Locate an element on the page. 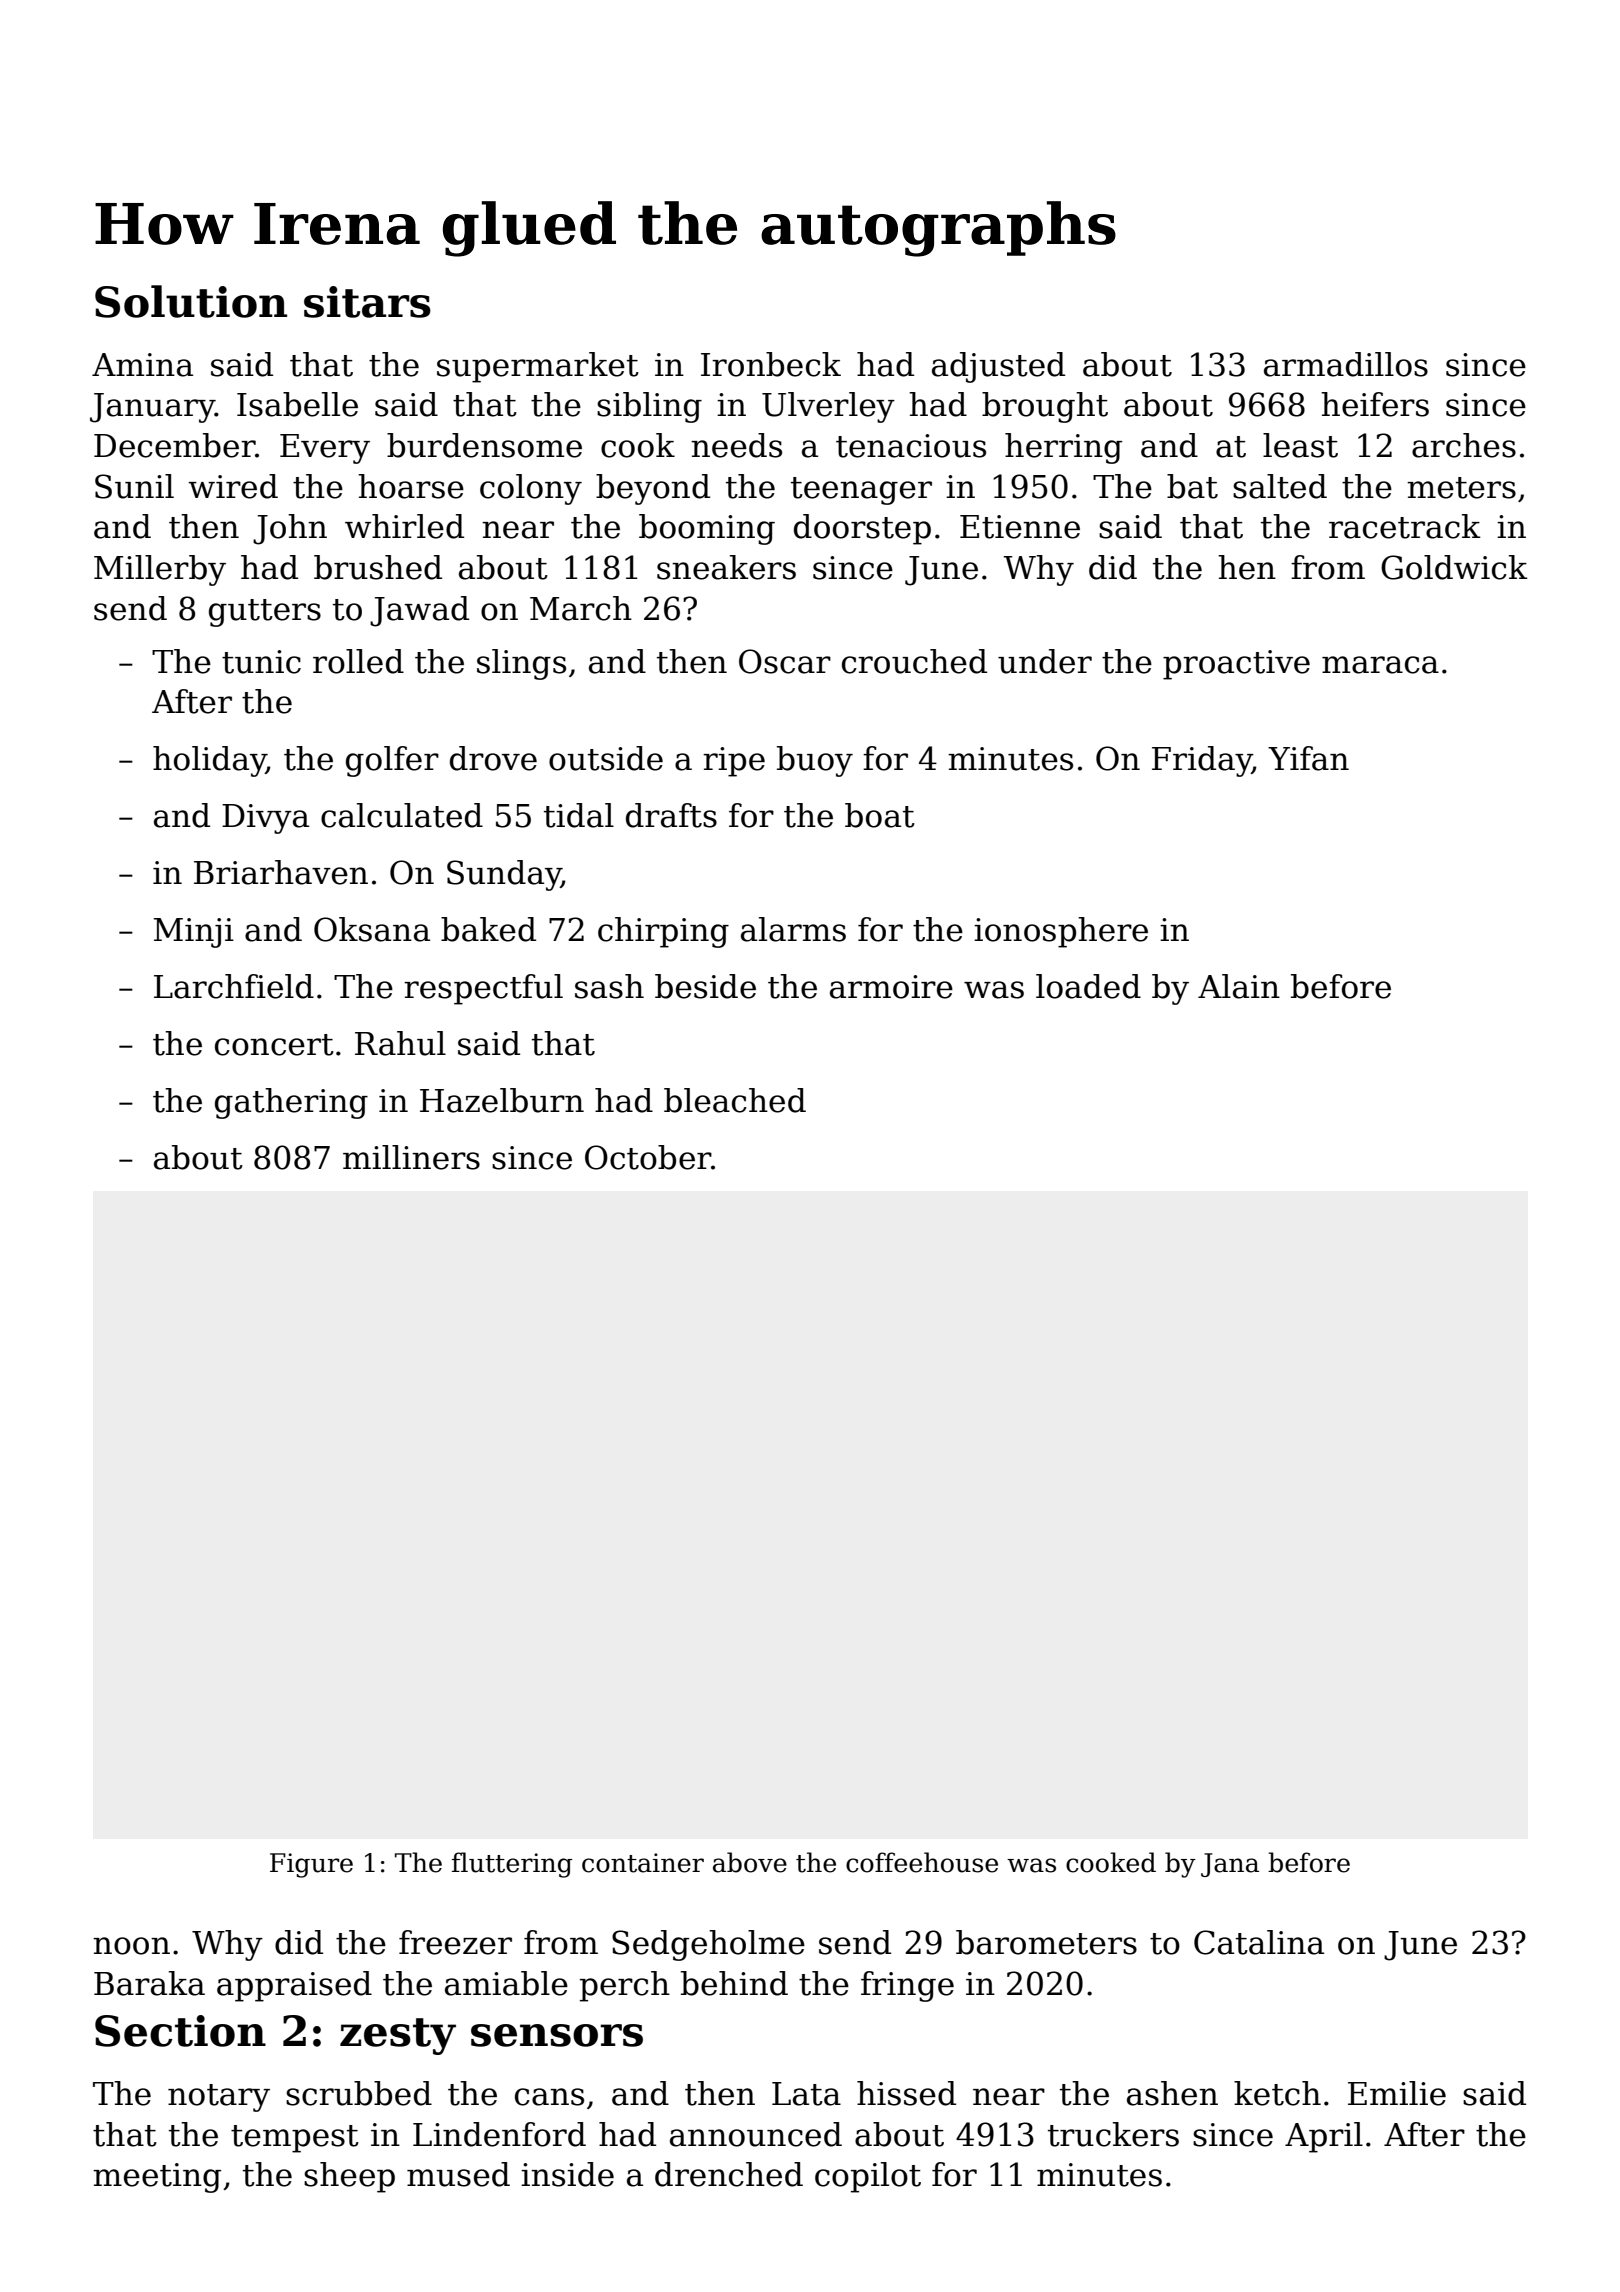  scrubbed is located at coordinates (359, 2093).
